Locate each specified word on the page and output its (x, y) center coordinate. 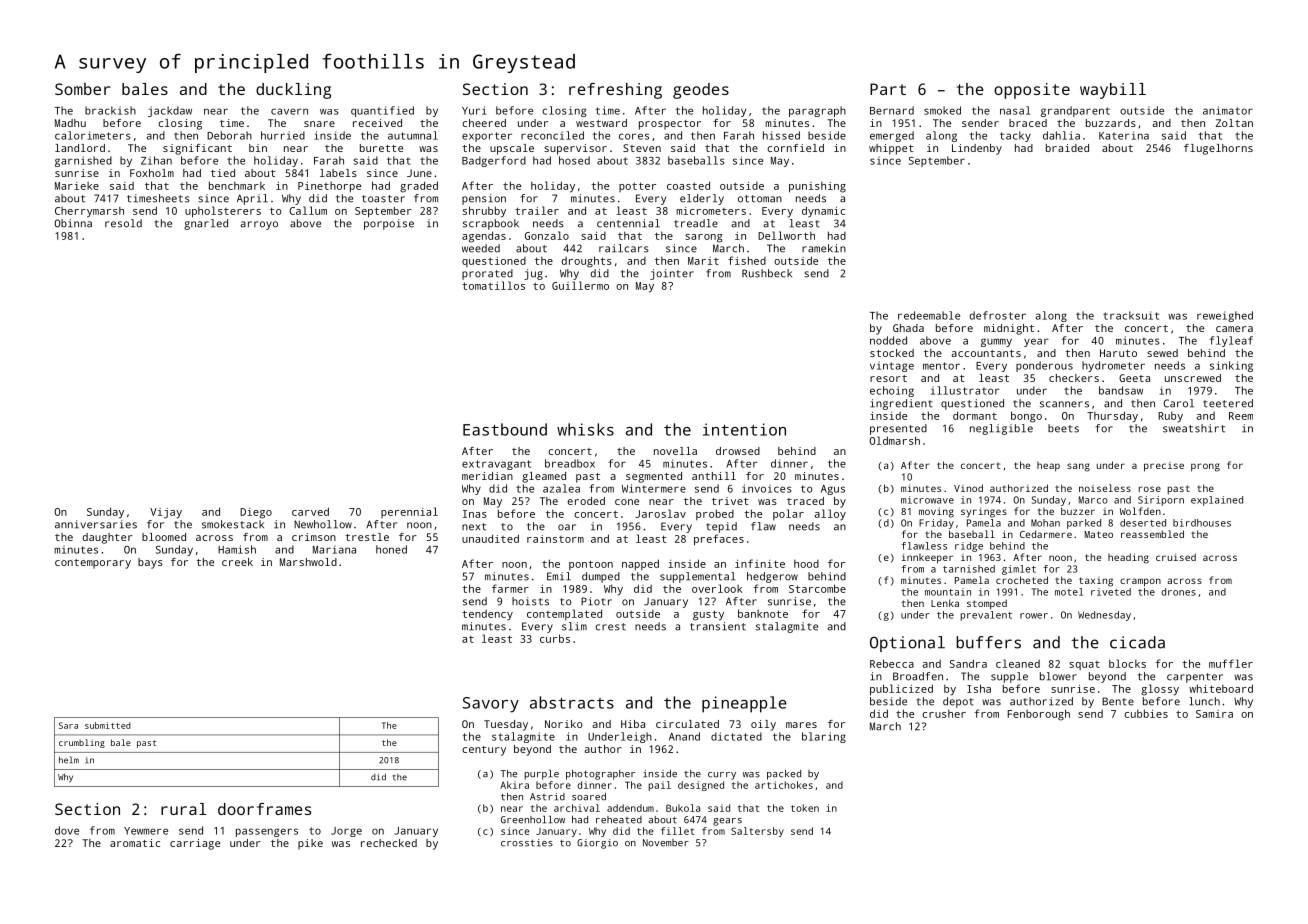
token (805, 808)
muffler (1231, 663)
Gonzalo (547, 235)
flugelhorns (1218, 149)
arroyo (259, 225)
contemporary (93, 564)
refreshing (615, 91)
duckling (293, 91)
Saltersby (757, 832)
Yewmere (146, 831)
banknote (763, 613)
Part (888, 89)
